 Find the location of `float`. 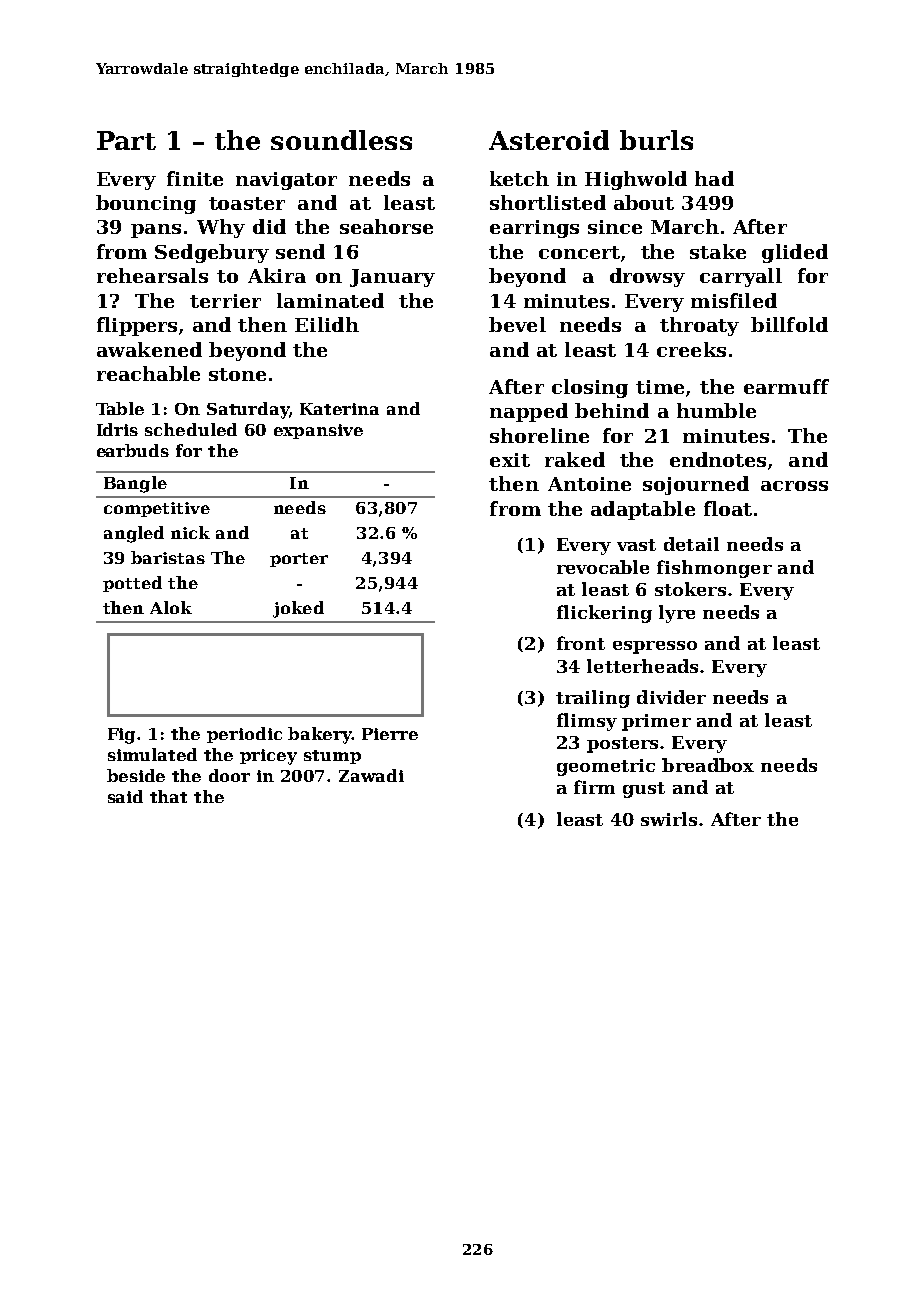

float is located at coordinates (728, 508).
